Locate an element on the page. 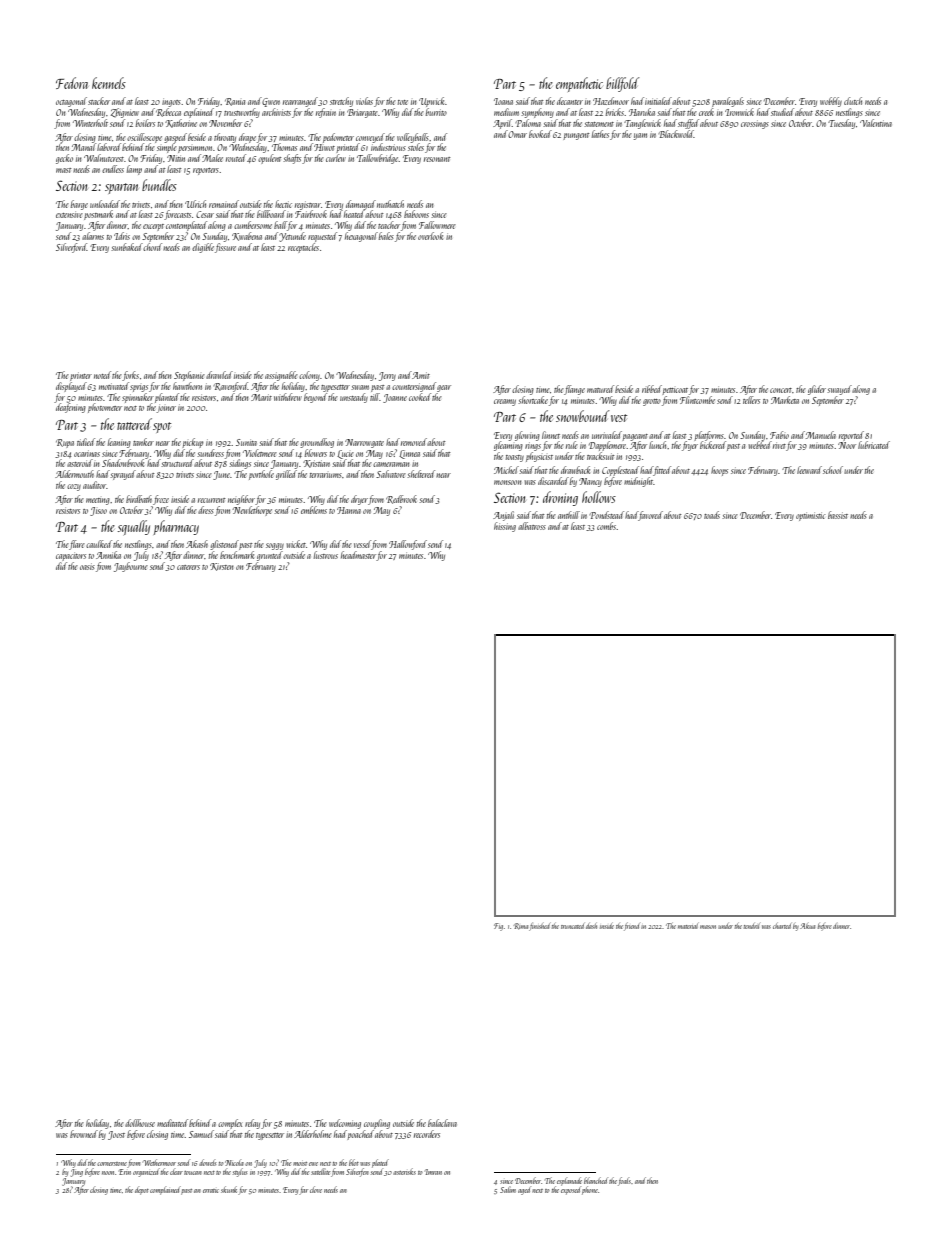 The image size is (952, 1233). Salim is located at coordinates (508, 1189).
